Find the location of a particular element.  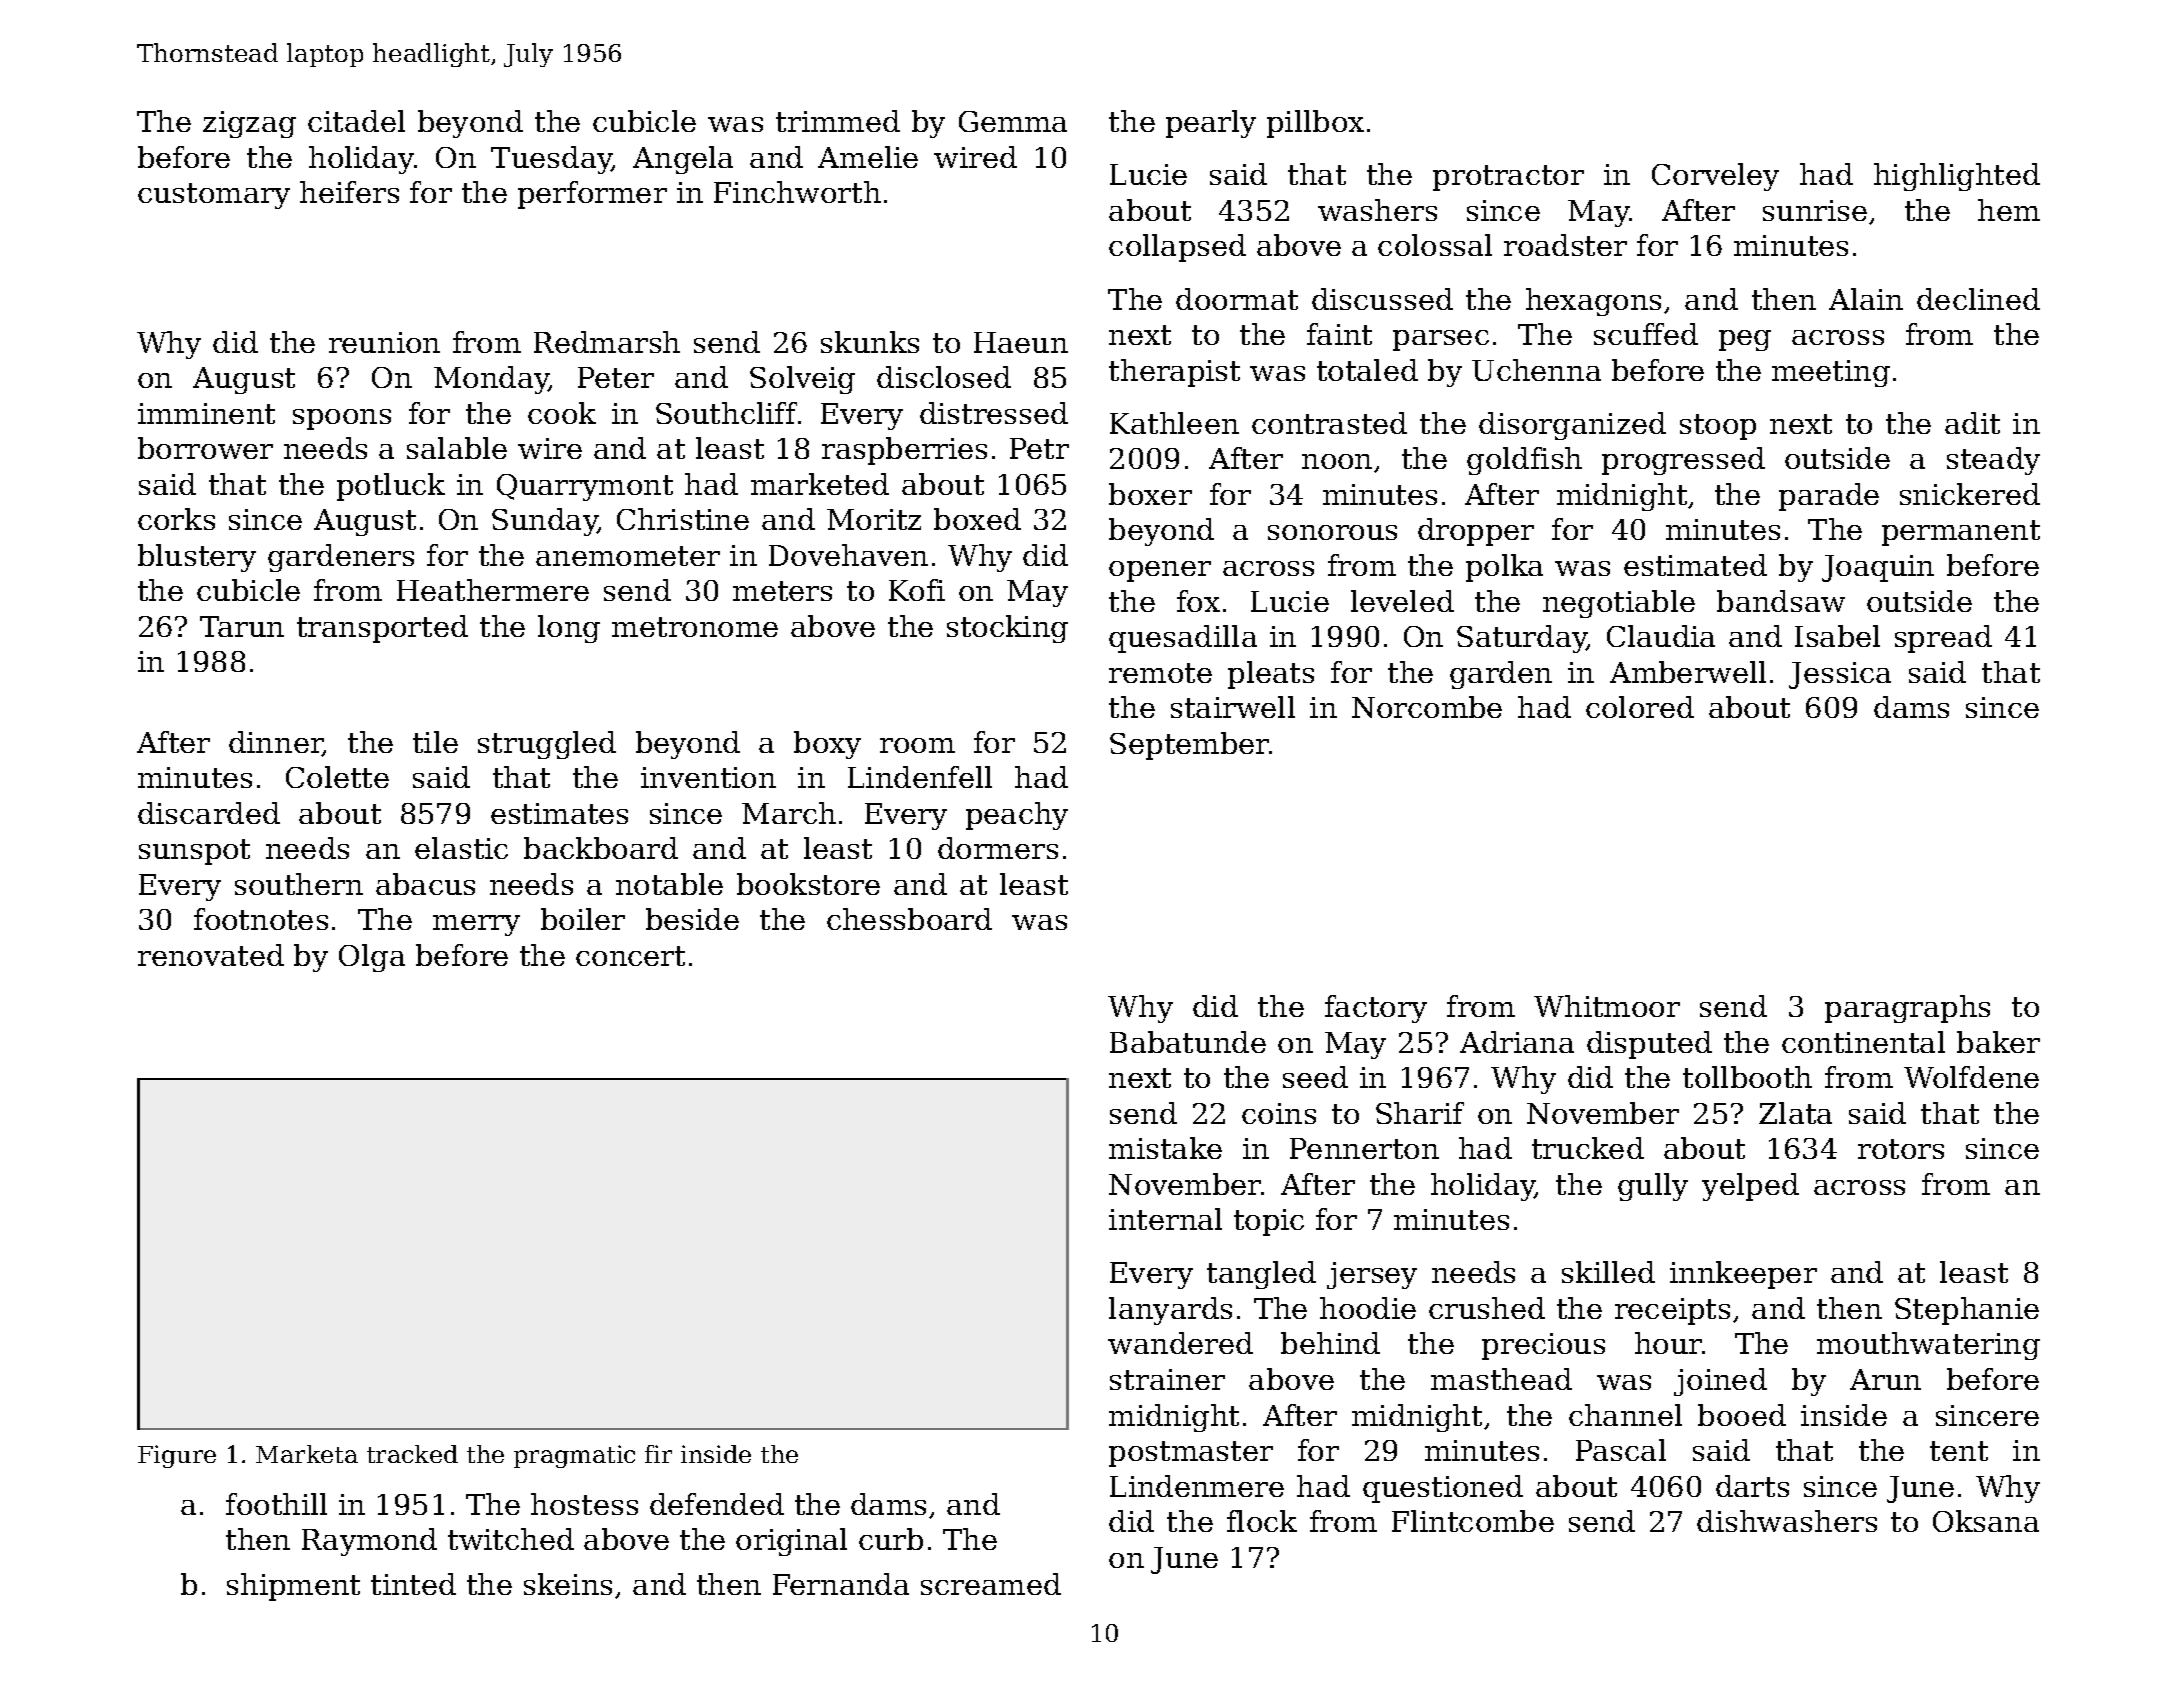

performer is located at coordinates (592, 195).
